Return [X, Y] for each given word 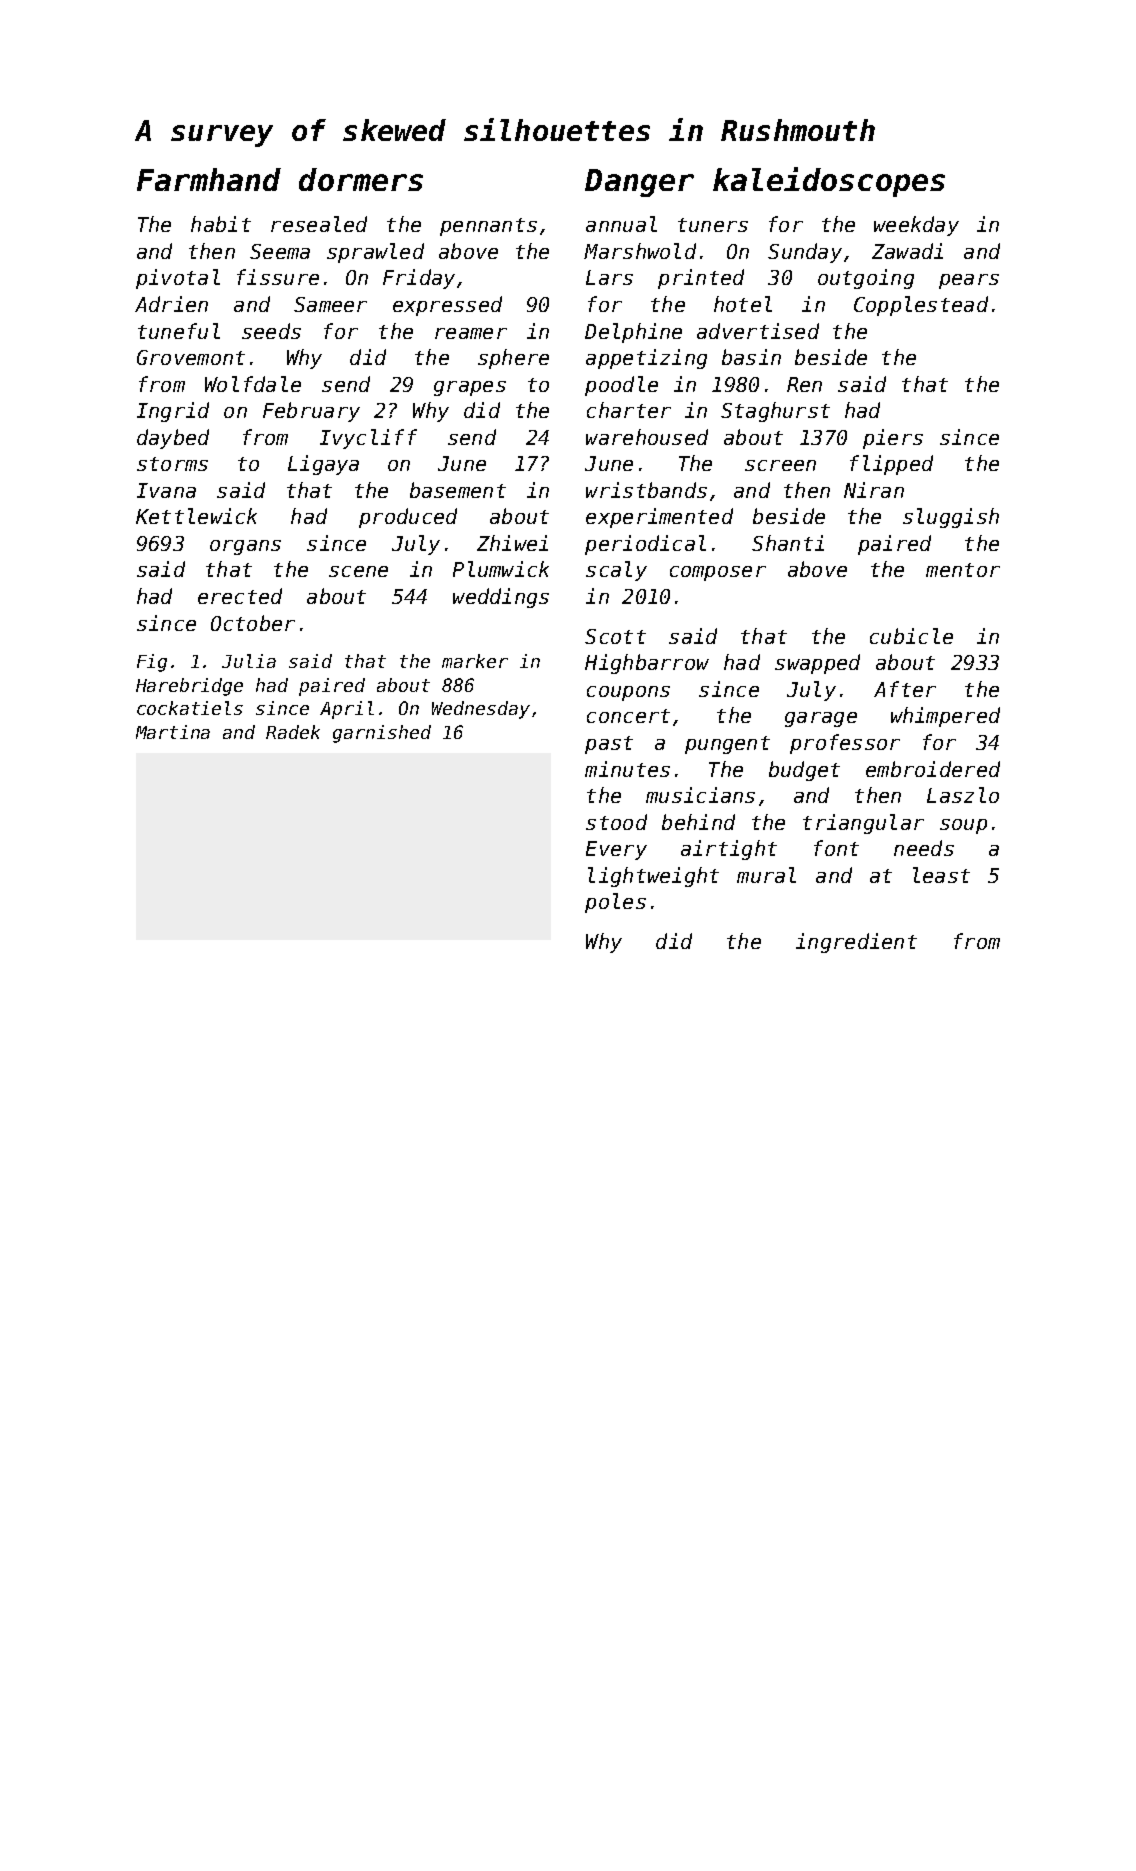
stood [616, 822]
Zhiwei [512, 543]
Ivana [166, 490]
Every [616, 850]
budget [804, 771]
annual [621, 224]
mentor [963, 570]
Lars [609, 277]
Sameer [330, 304]
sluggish [951, 518]
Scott [615, 636]
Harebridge [189, 687]
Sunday [805, 253]
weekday [916, 226]
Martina [173, 732]
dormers [361, 179]
